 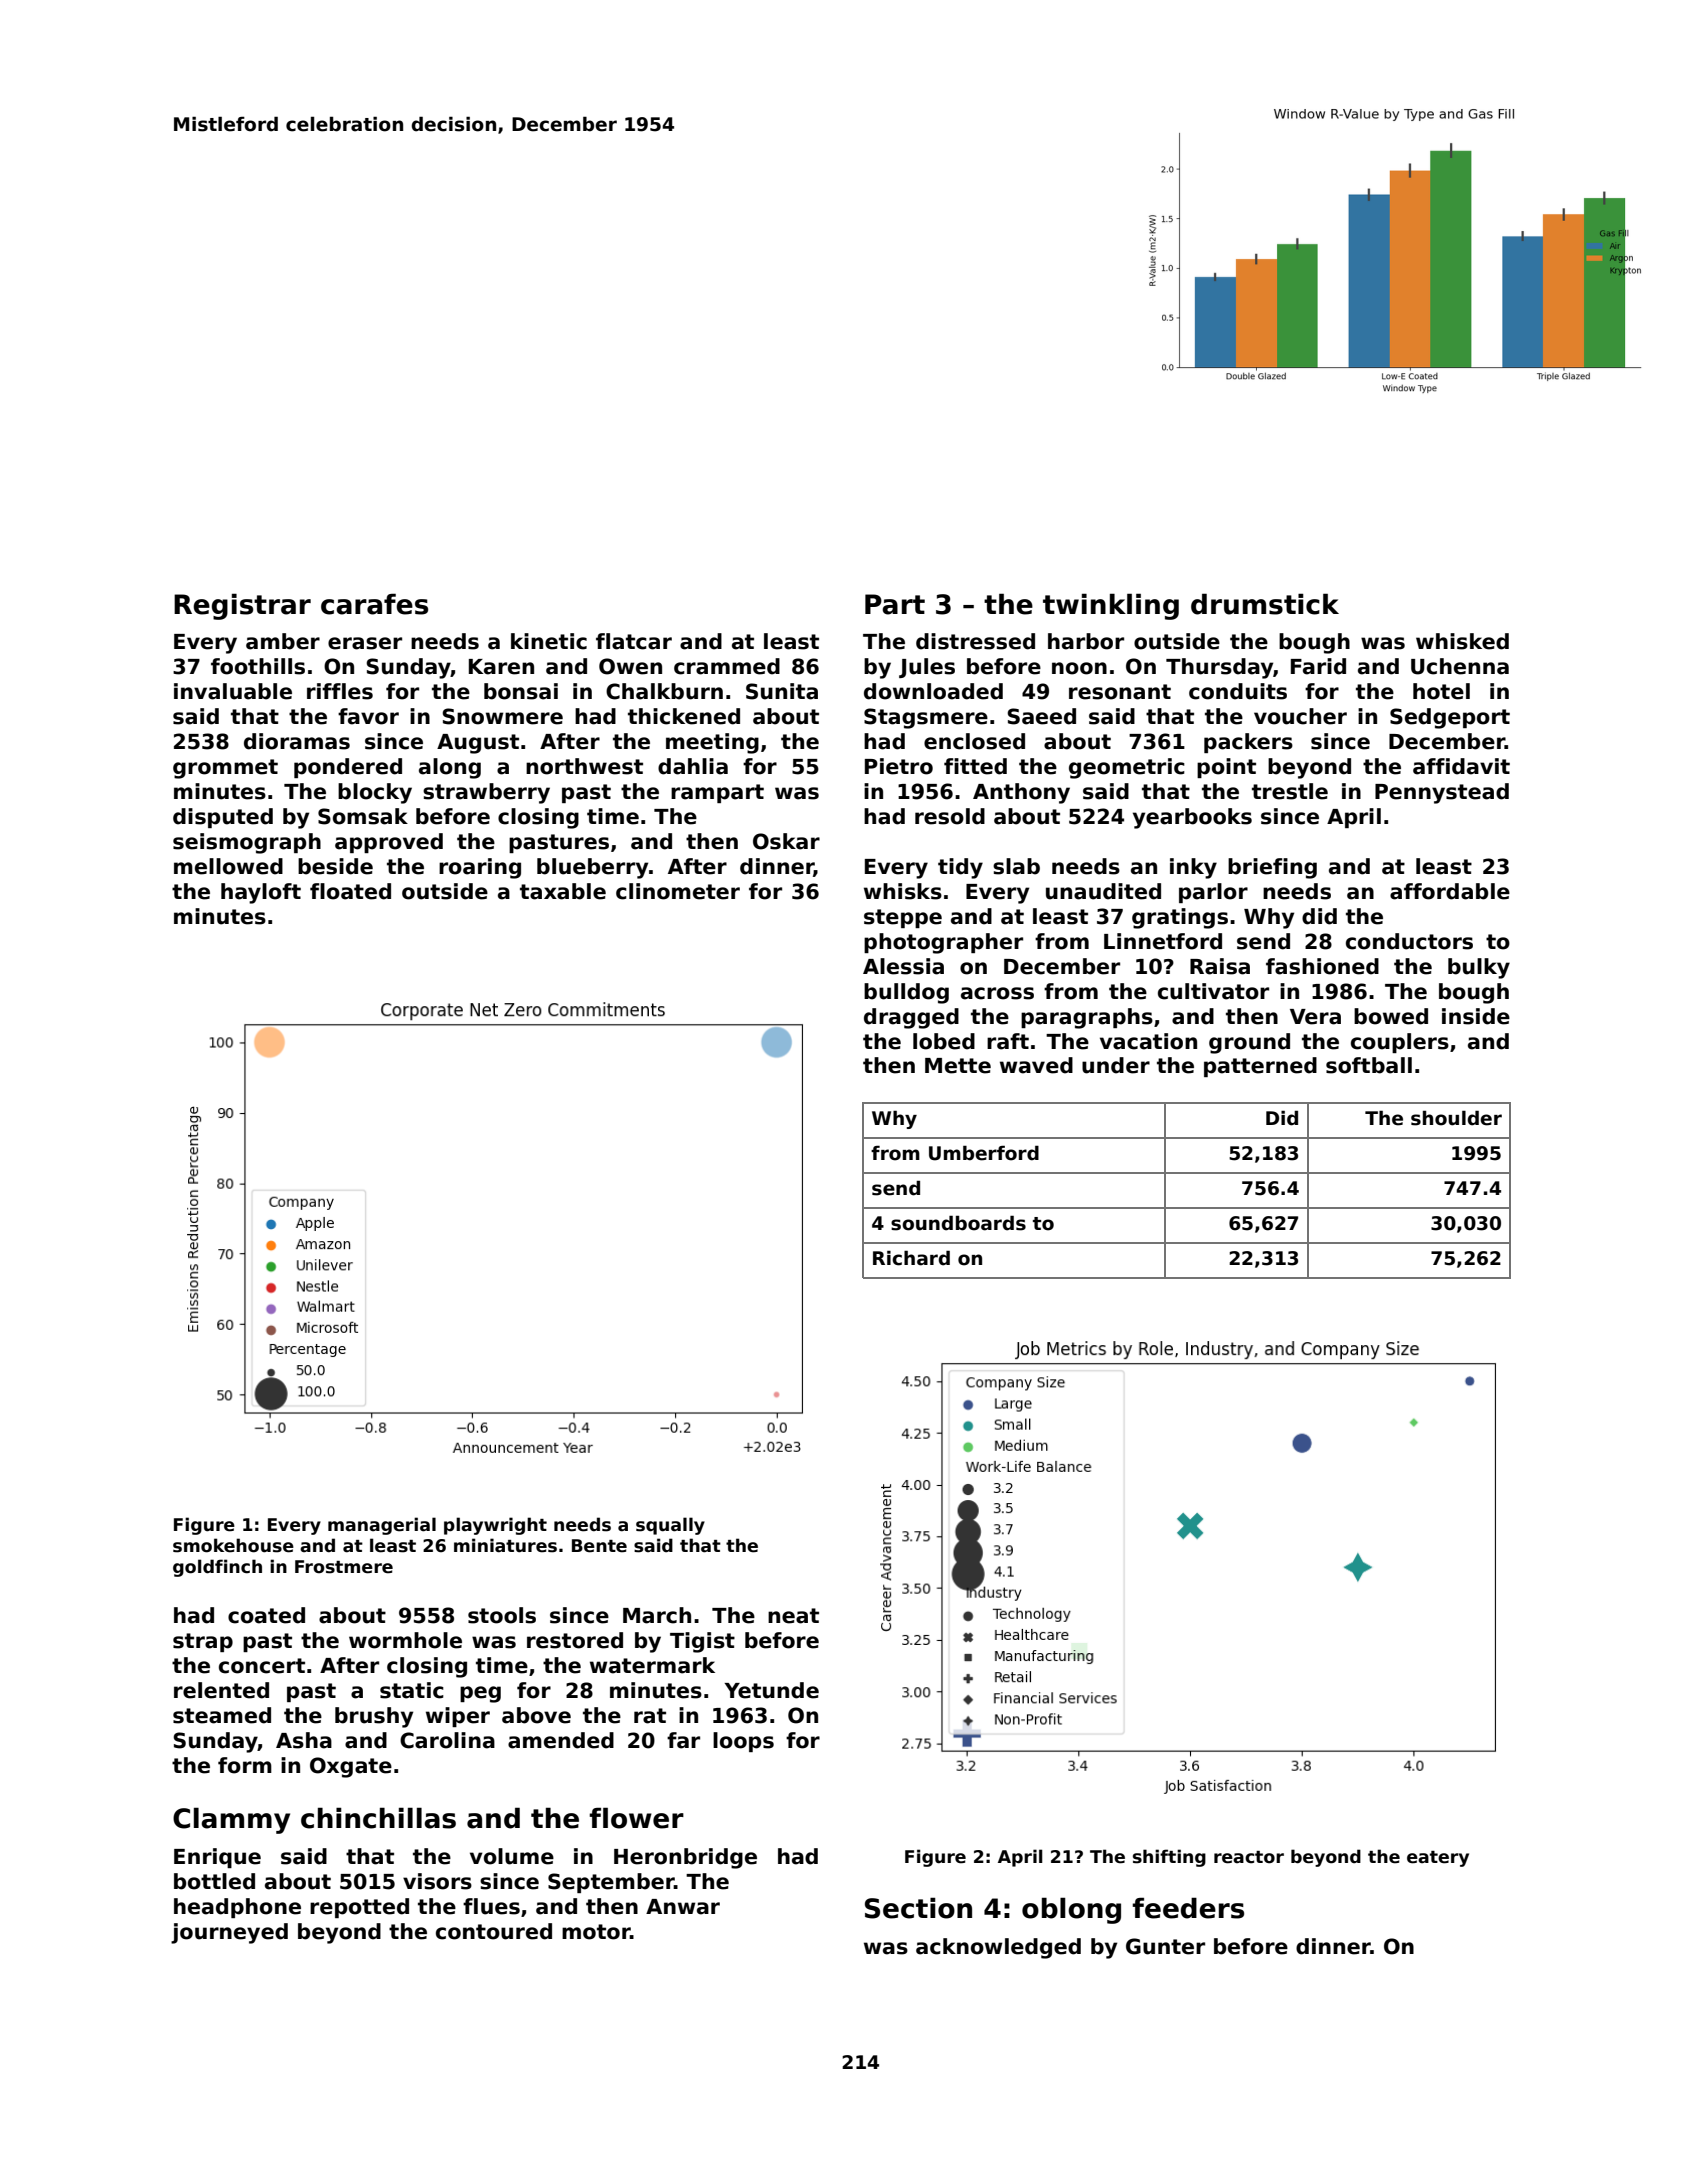 I want to click on Richard, so click(x=911, y=1258).
